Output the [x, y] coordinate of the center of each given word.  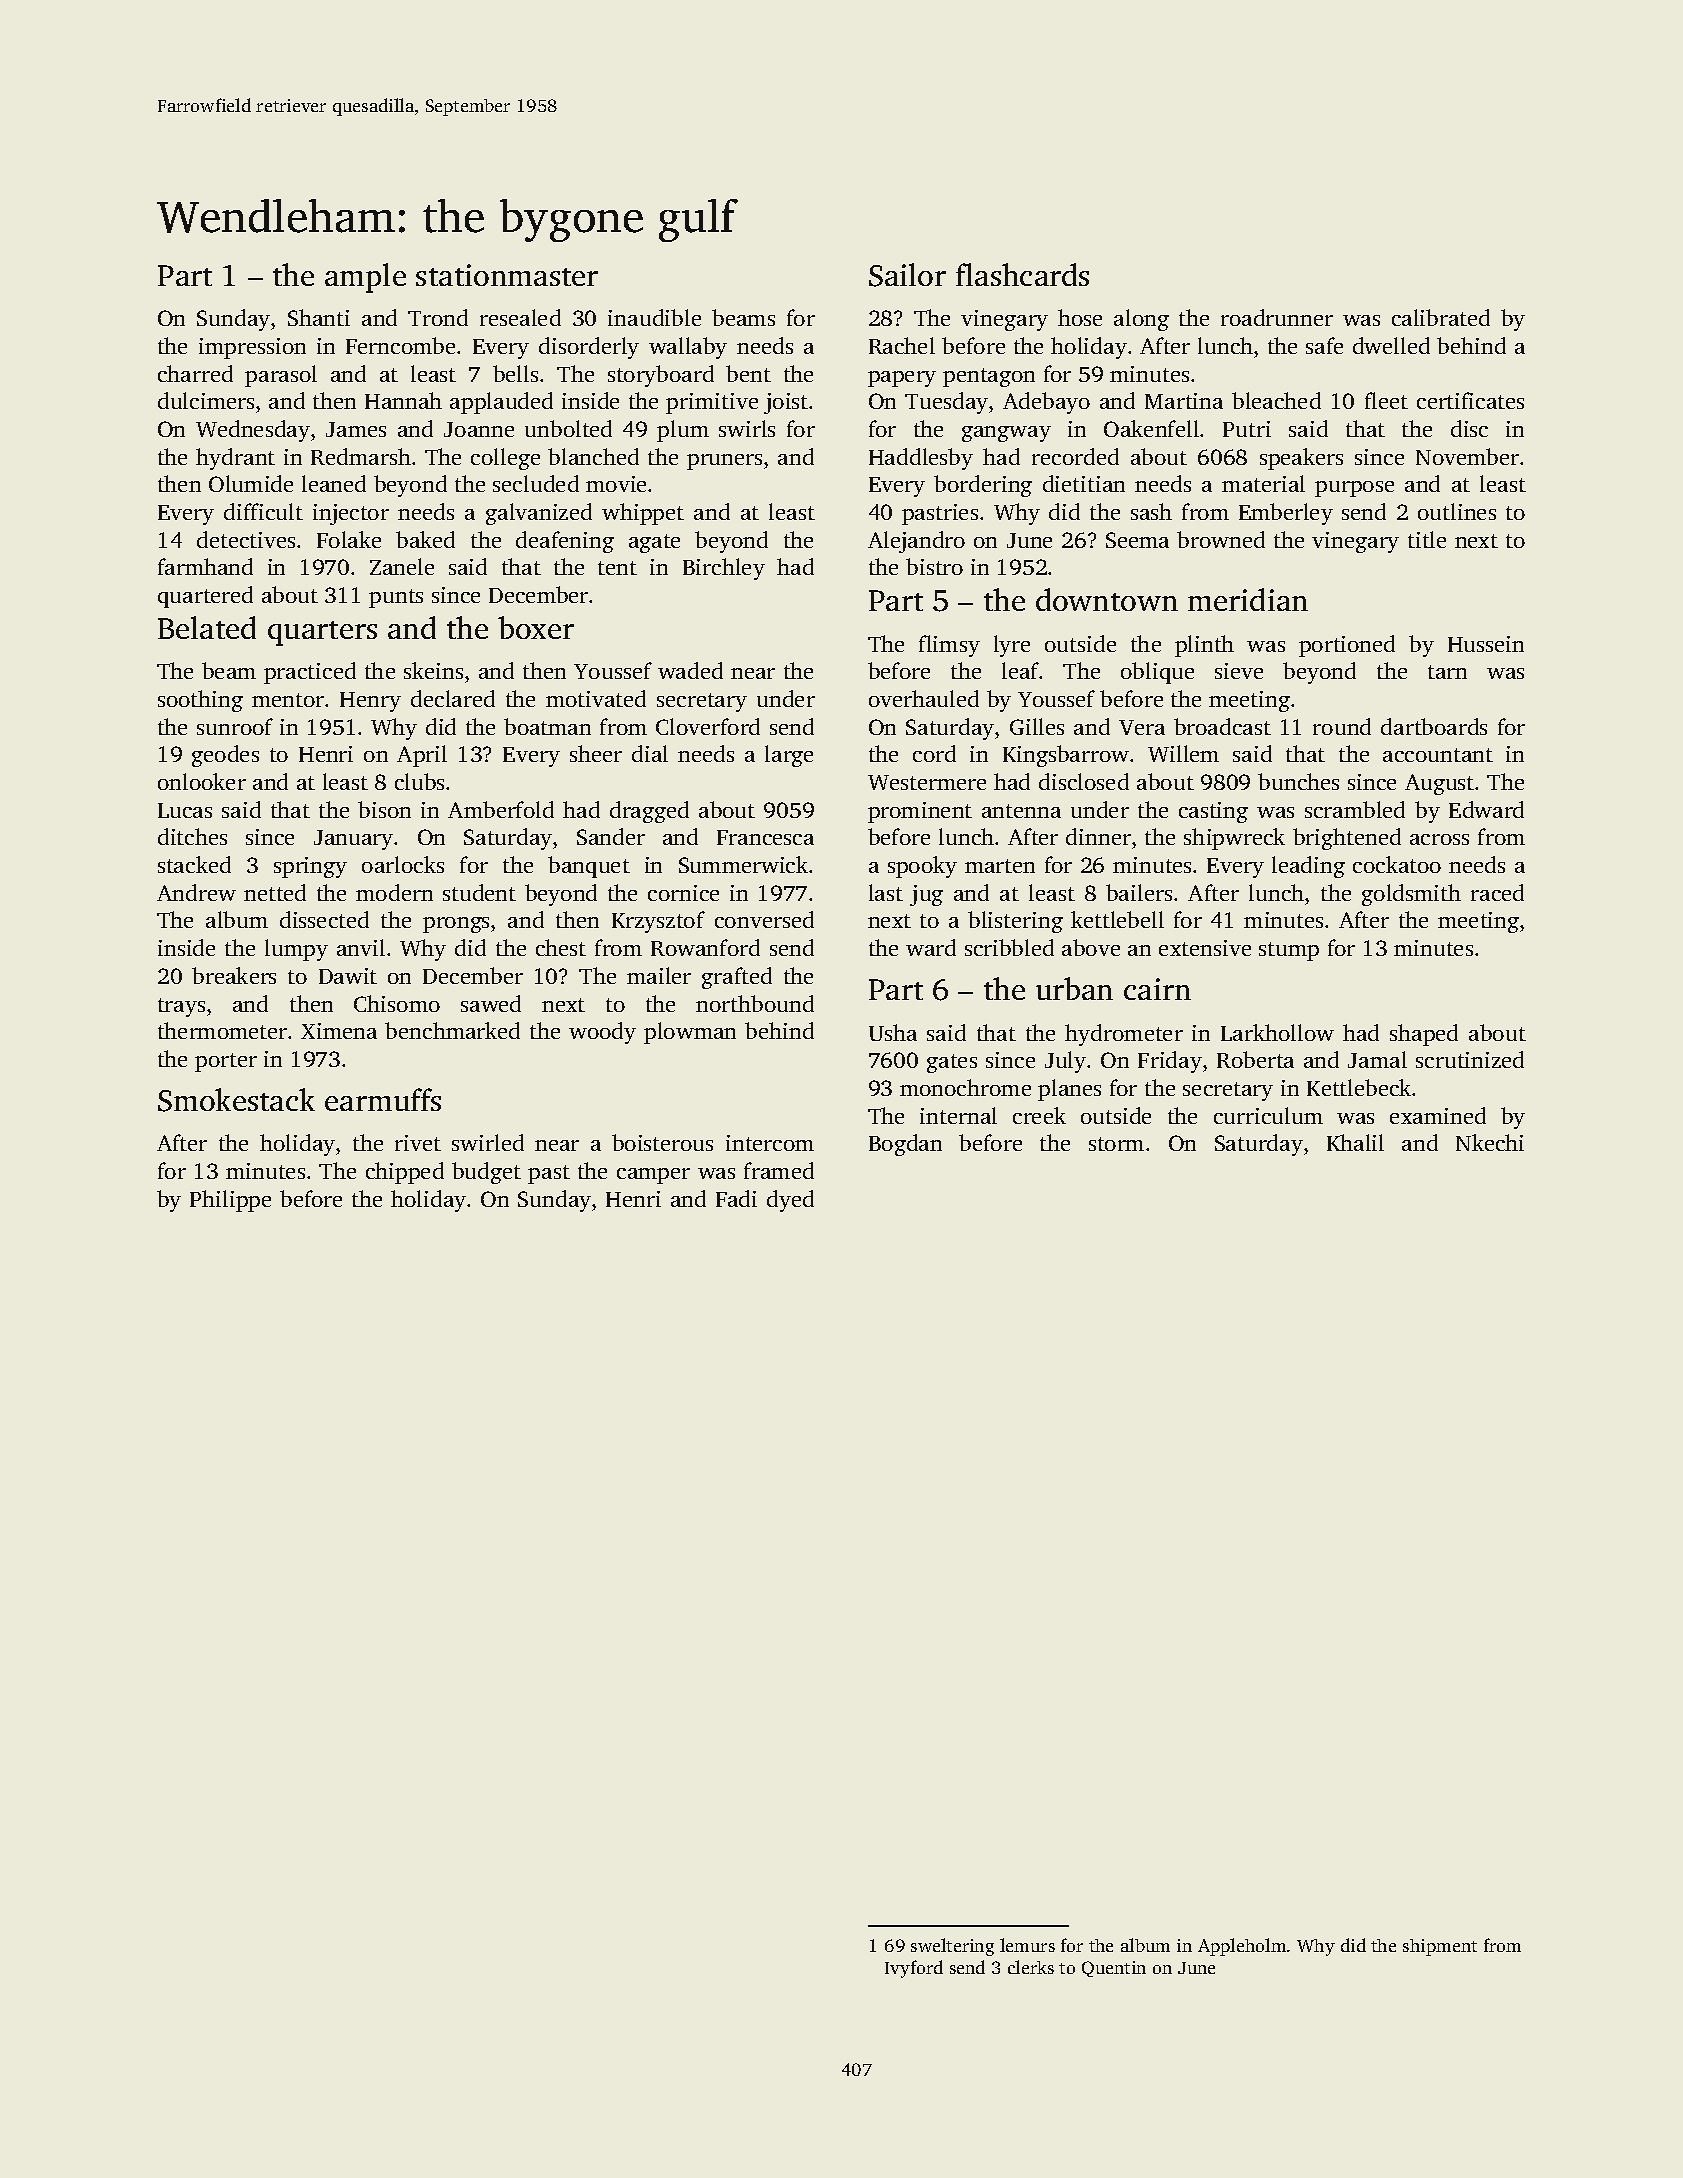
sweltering [952, 1947]
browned [1221, 539]
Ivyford [914, 1969]
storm [1116, 1144]
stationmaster [507, 275]
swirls [747, 428]
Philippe [230, 1201]
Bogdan [905, 1145]
